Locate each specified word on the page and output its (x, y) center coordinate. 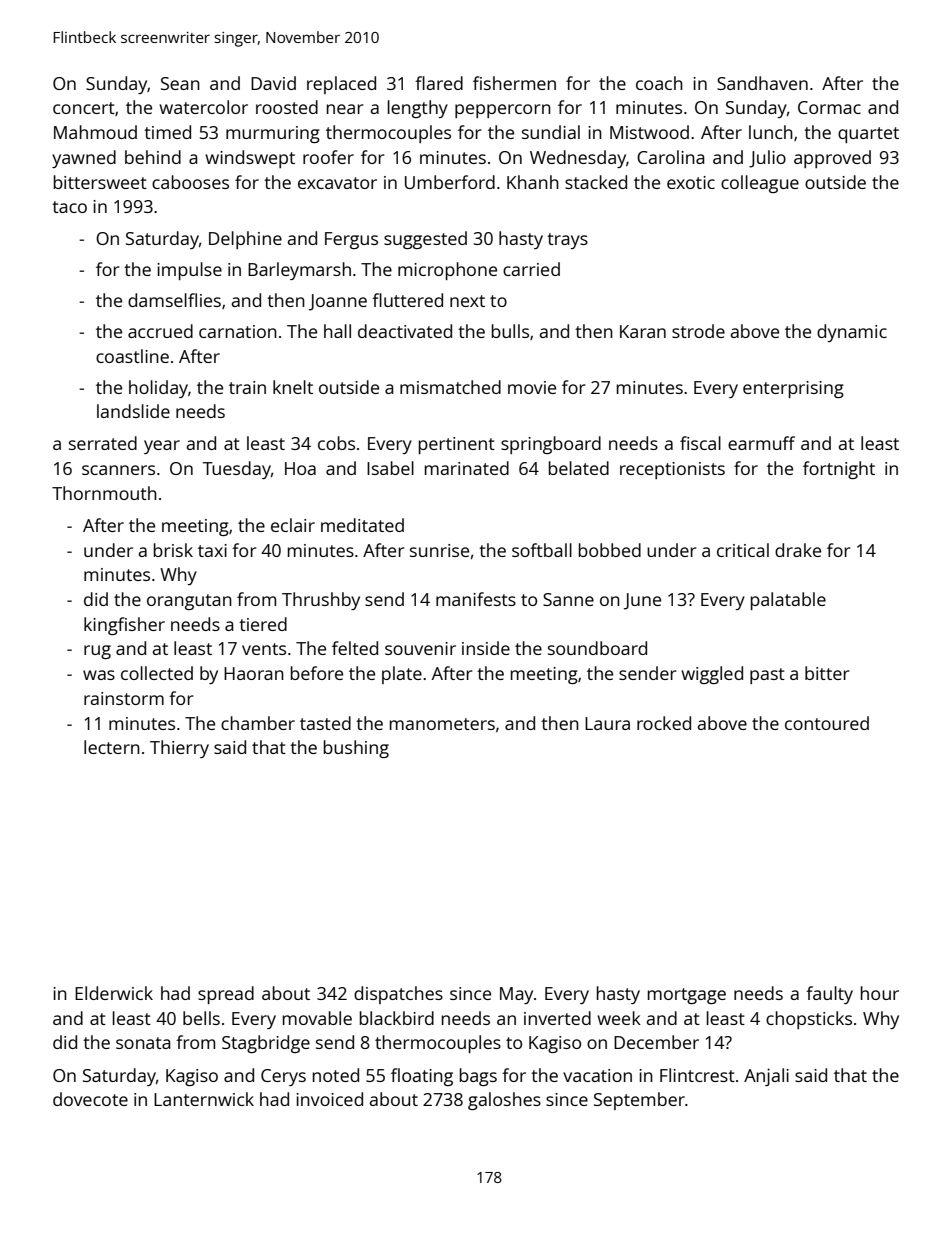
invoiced (329, 1099)
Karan (643, 331)
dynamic (852, 333)
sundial (551, 132)
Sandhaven (762, 83)
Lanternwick (204, 1099)
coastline (132, 356)
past (767, 676)
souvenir (420, 648)
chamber (258, 723)
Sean (180, 83)
